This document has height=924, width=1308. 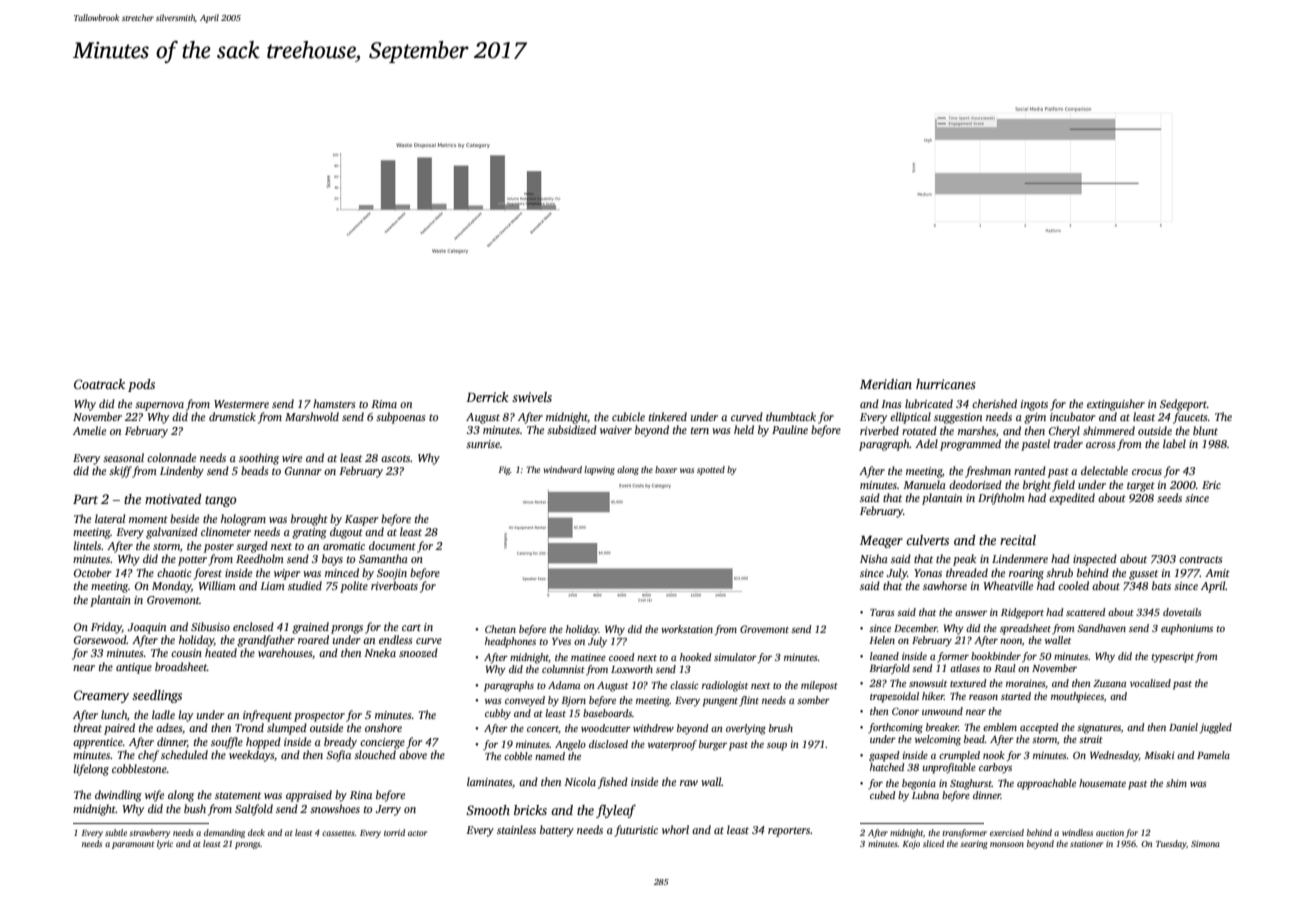 I want to click on document, so click(x=392, y=545).
